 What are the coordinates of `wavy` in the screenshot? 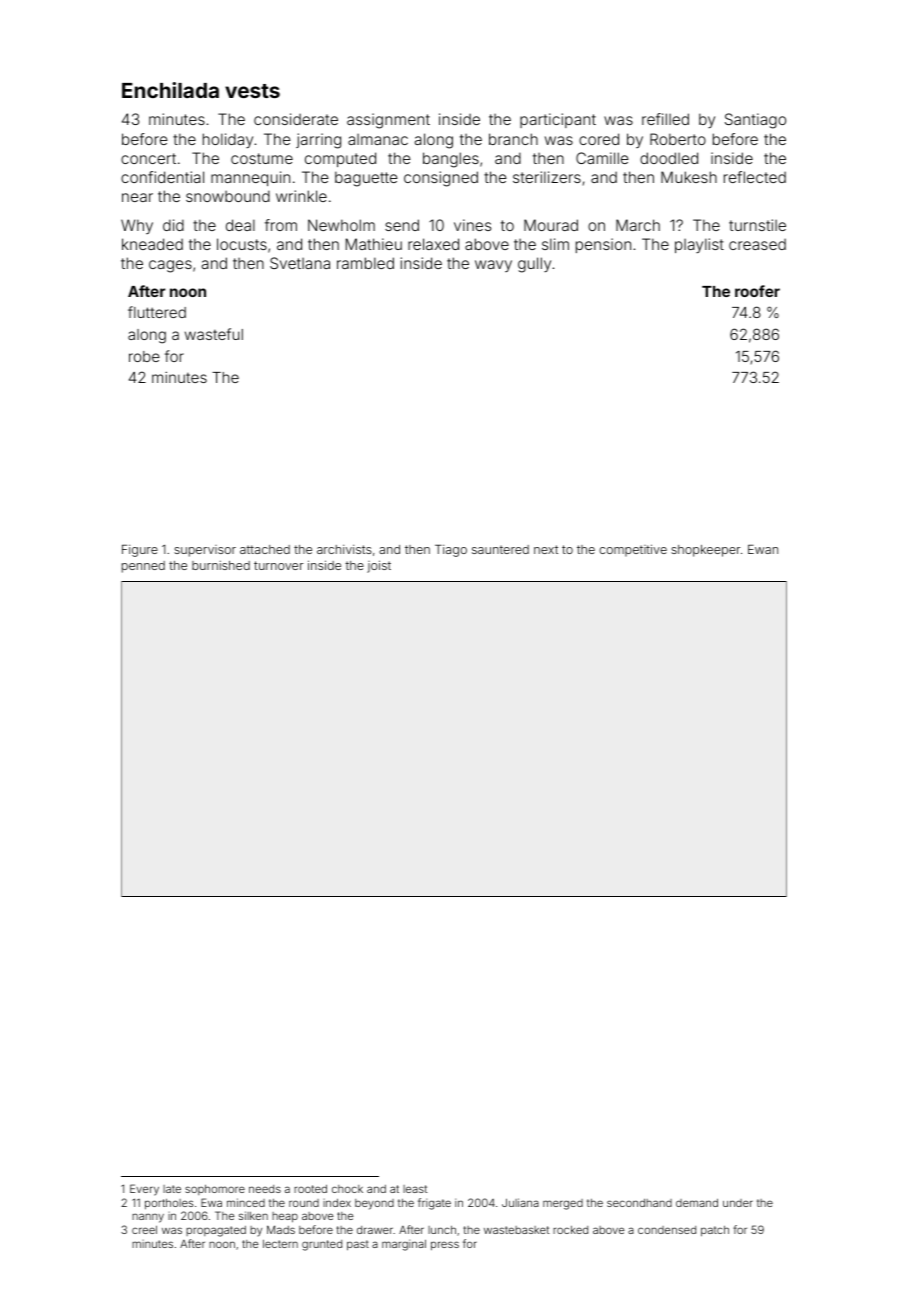 It's located at (493, 266).
